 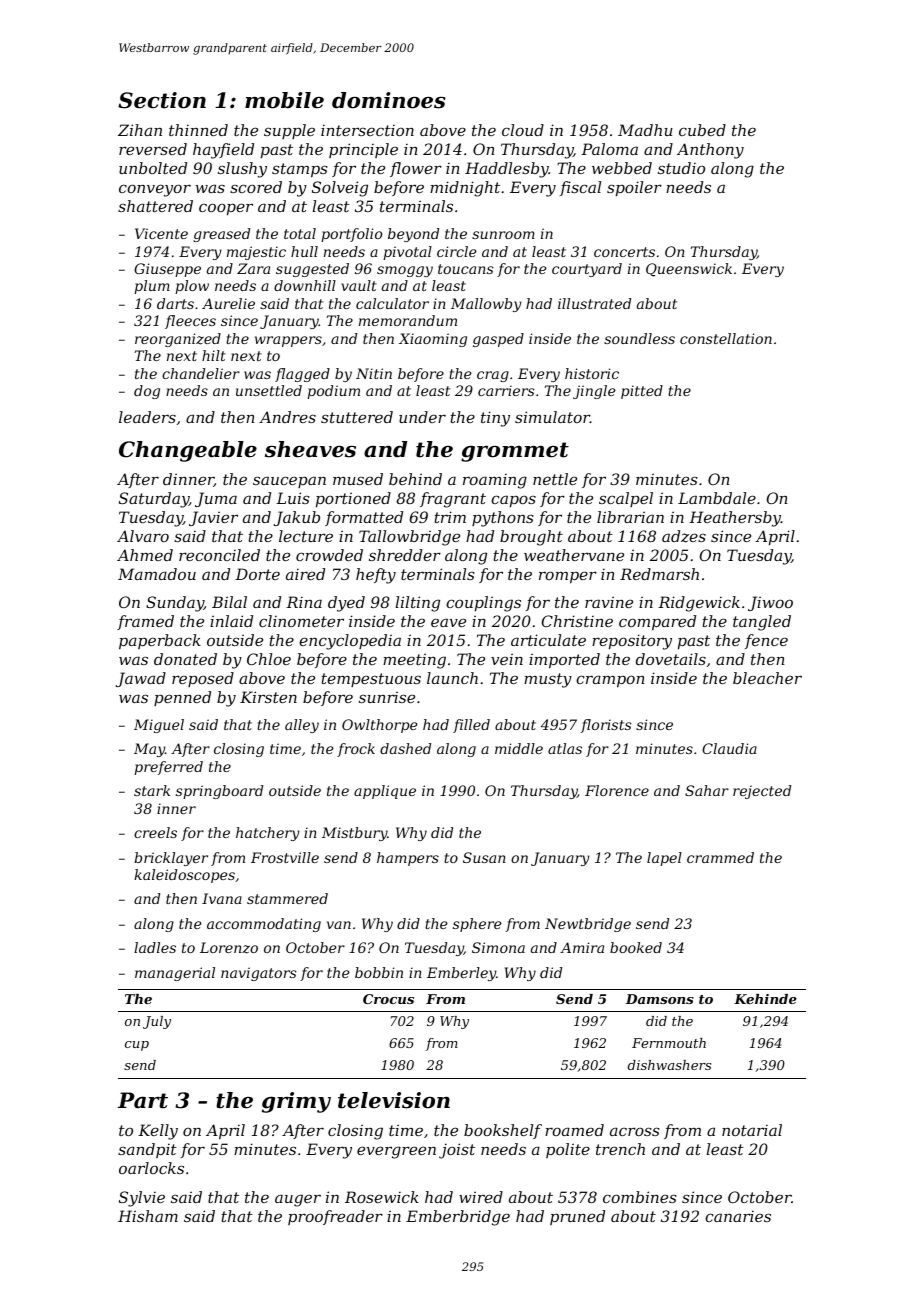 I want to click on dominoes, so click(x=389, y=100).
